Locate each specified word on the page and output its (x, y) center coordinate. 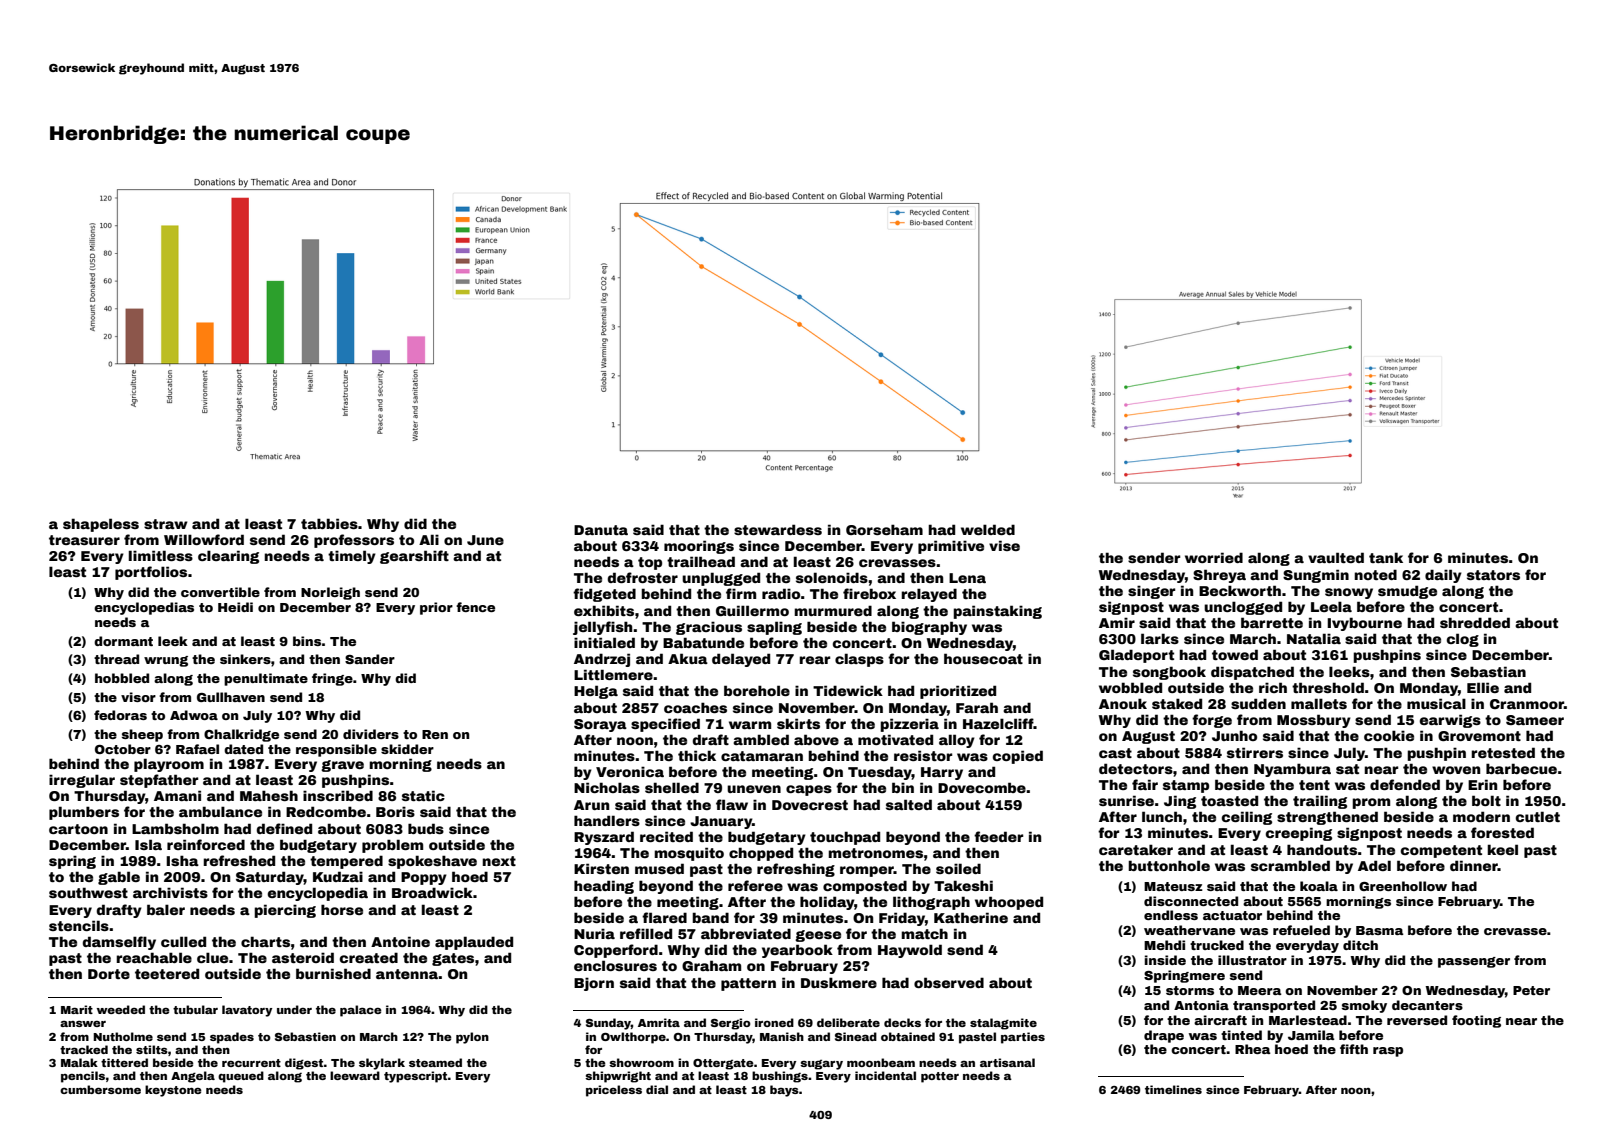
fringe (332, 679)
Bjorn (594, 984)
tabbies (329, 523)
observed (949, 982)
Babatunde (703, 642)
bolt (1486, 800)
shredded (1475, 622)
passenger (1474, 962)
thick (697, 755)
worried (1214, 557)
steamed (435, 1062)
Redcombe (326, 811)
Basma (1380, 930)
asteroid (303, 957)
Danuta (601, 530)
